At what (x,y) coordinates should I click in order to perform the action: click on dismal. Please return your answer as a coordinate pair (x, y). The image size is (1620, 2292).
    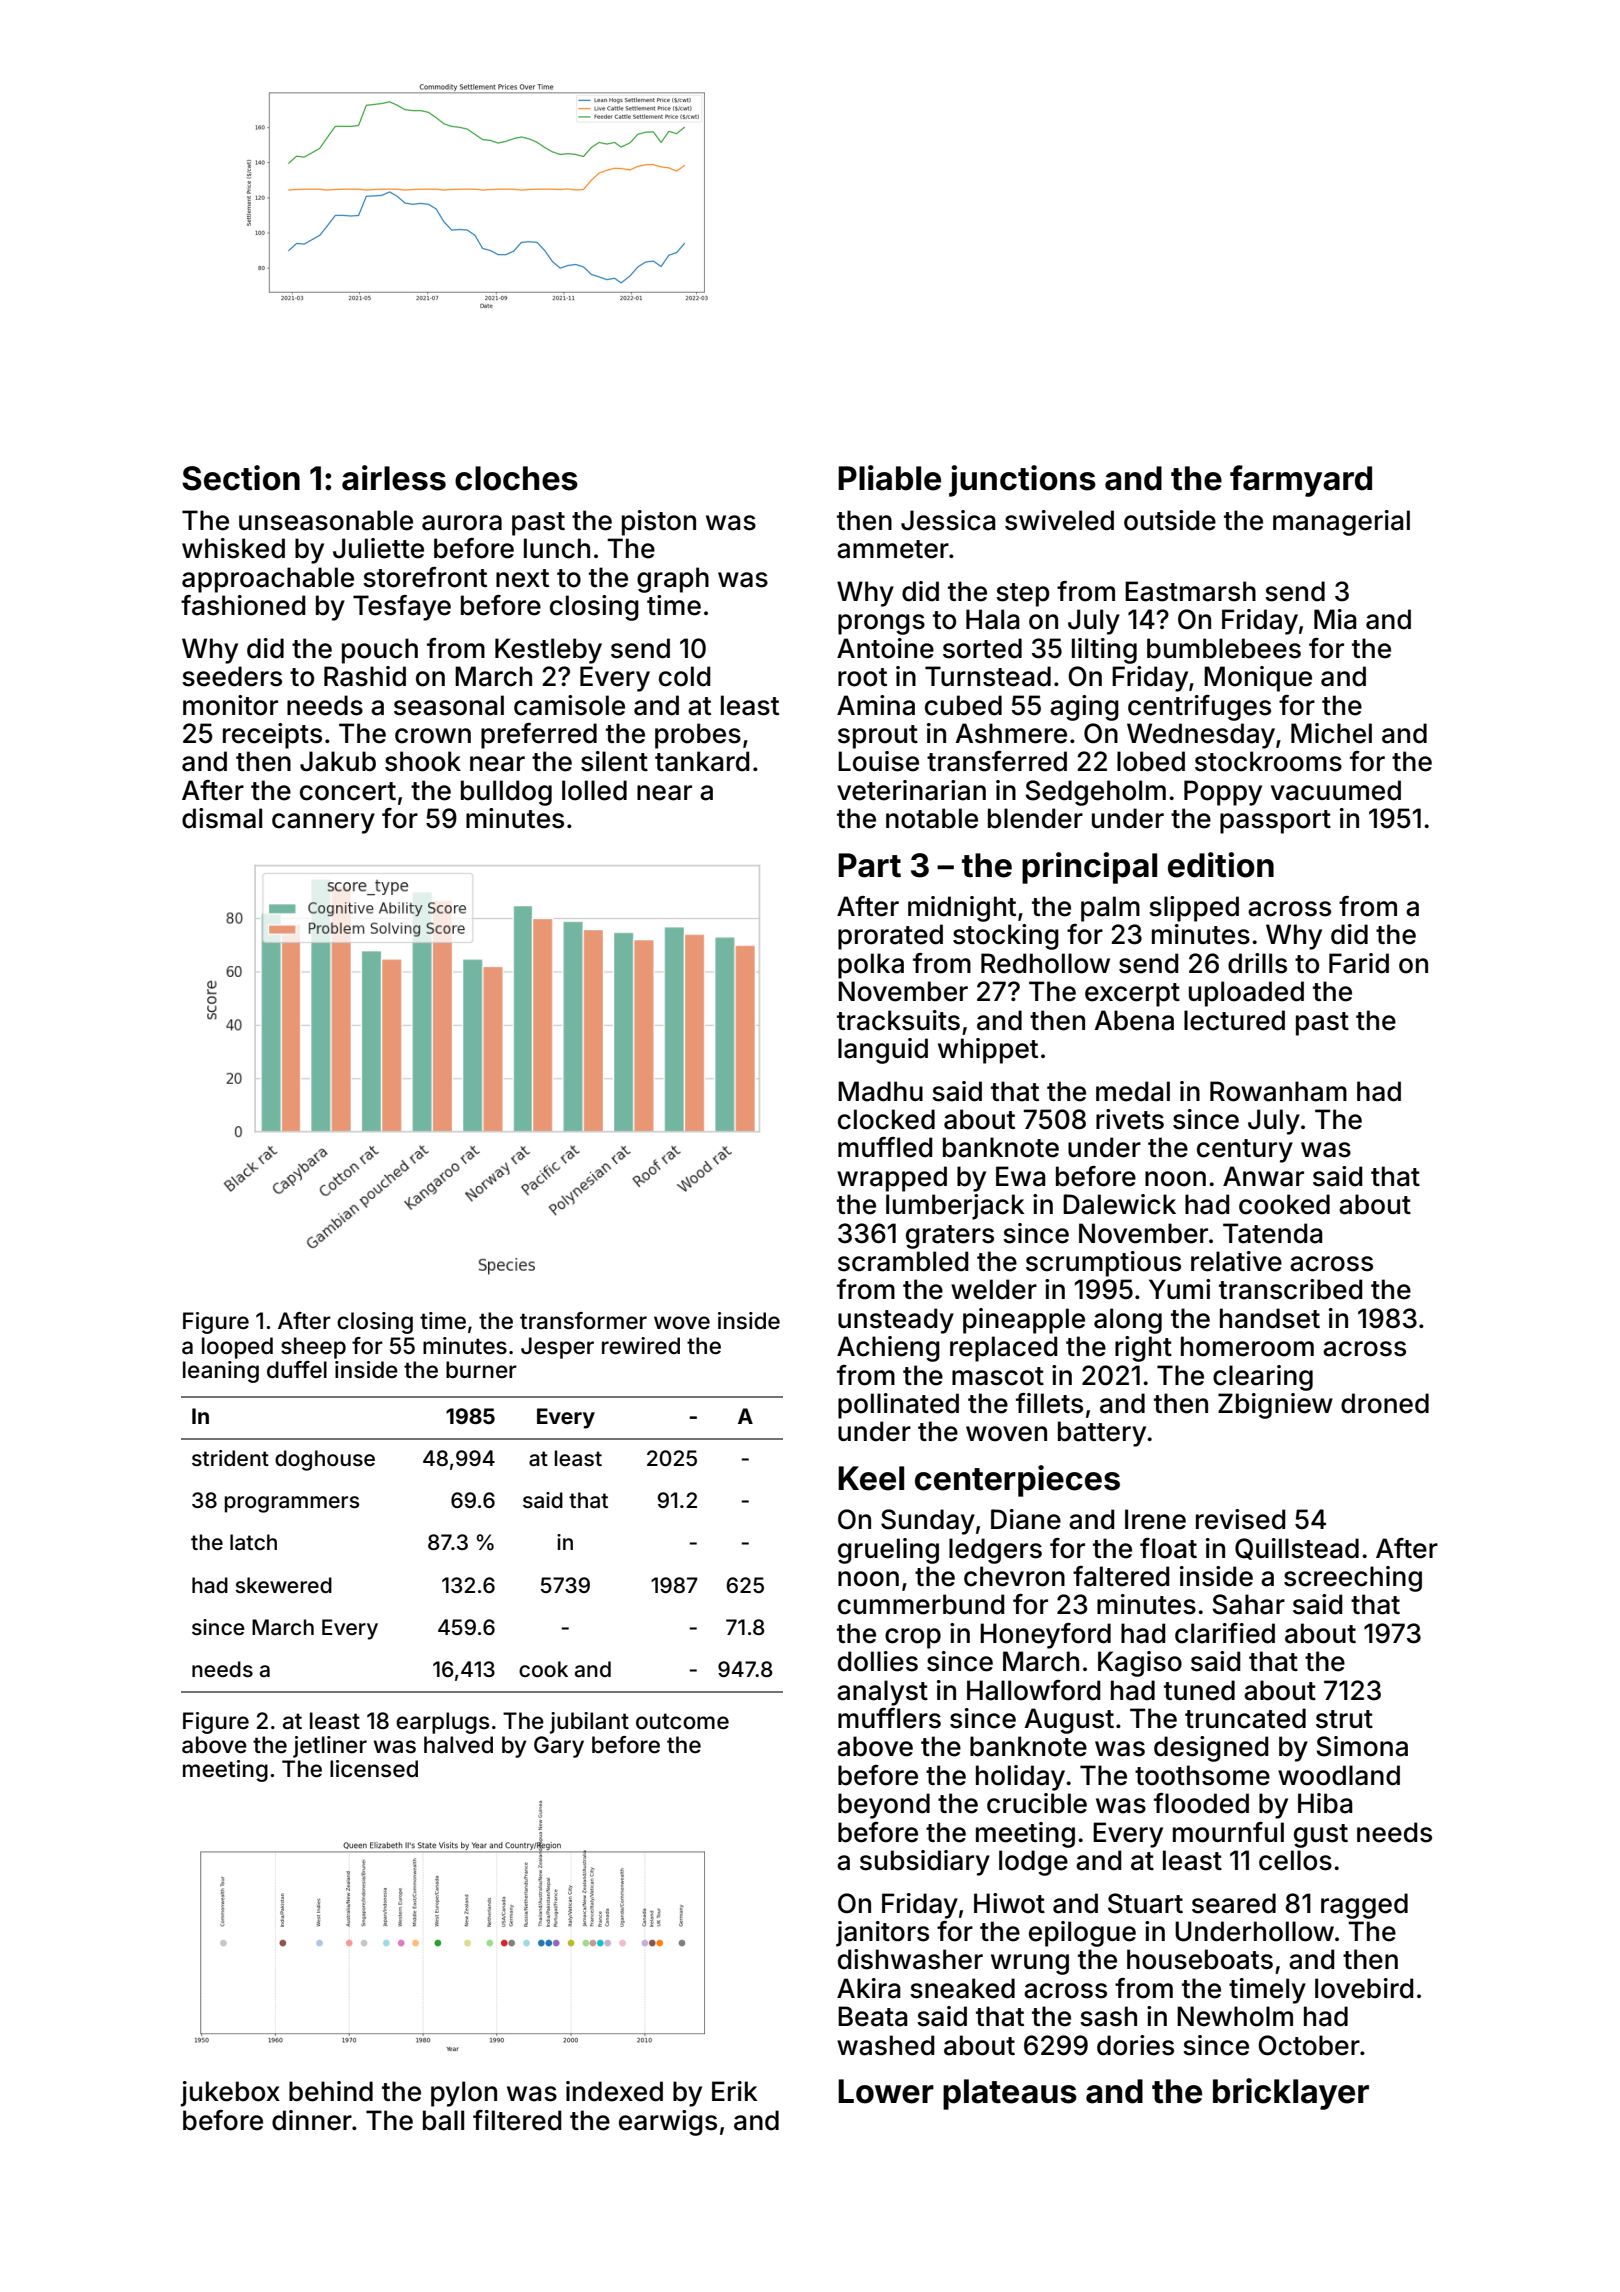
    Looking at the image, I should click on (222, 818).
